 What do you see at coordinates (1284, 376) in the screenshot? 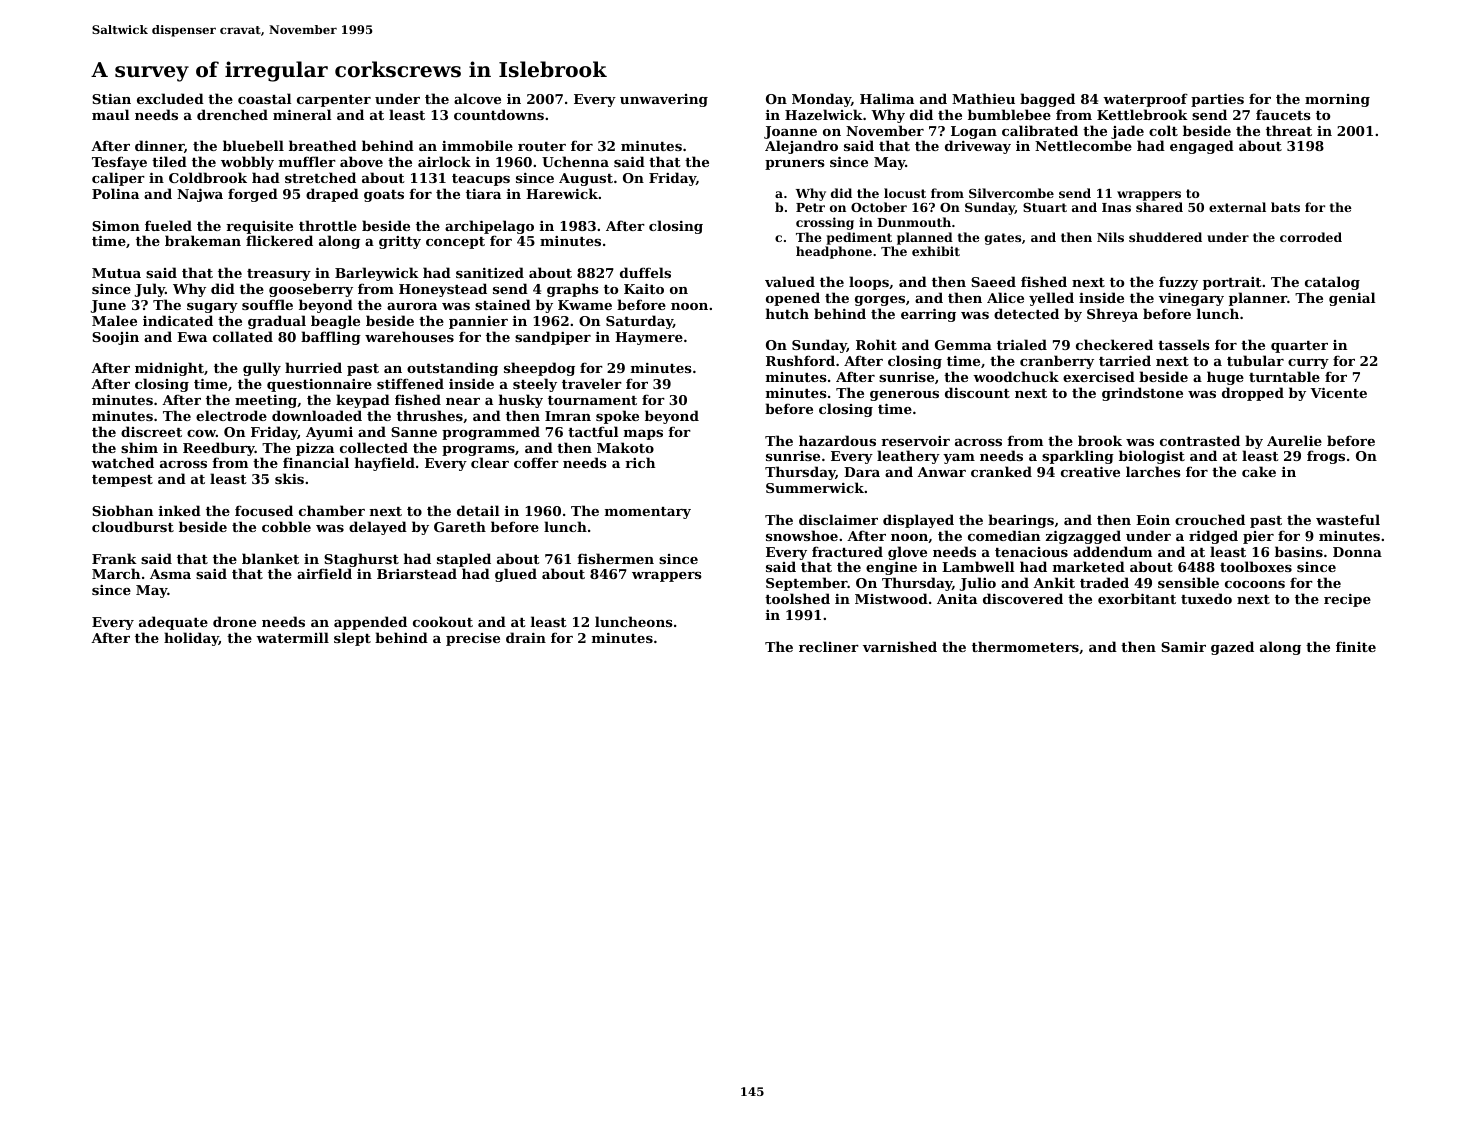
I see `turntable` at bounding box center [1284, 376].
